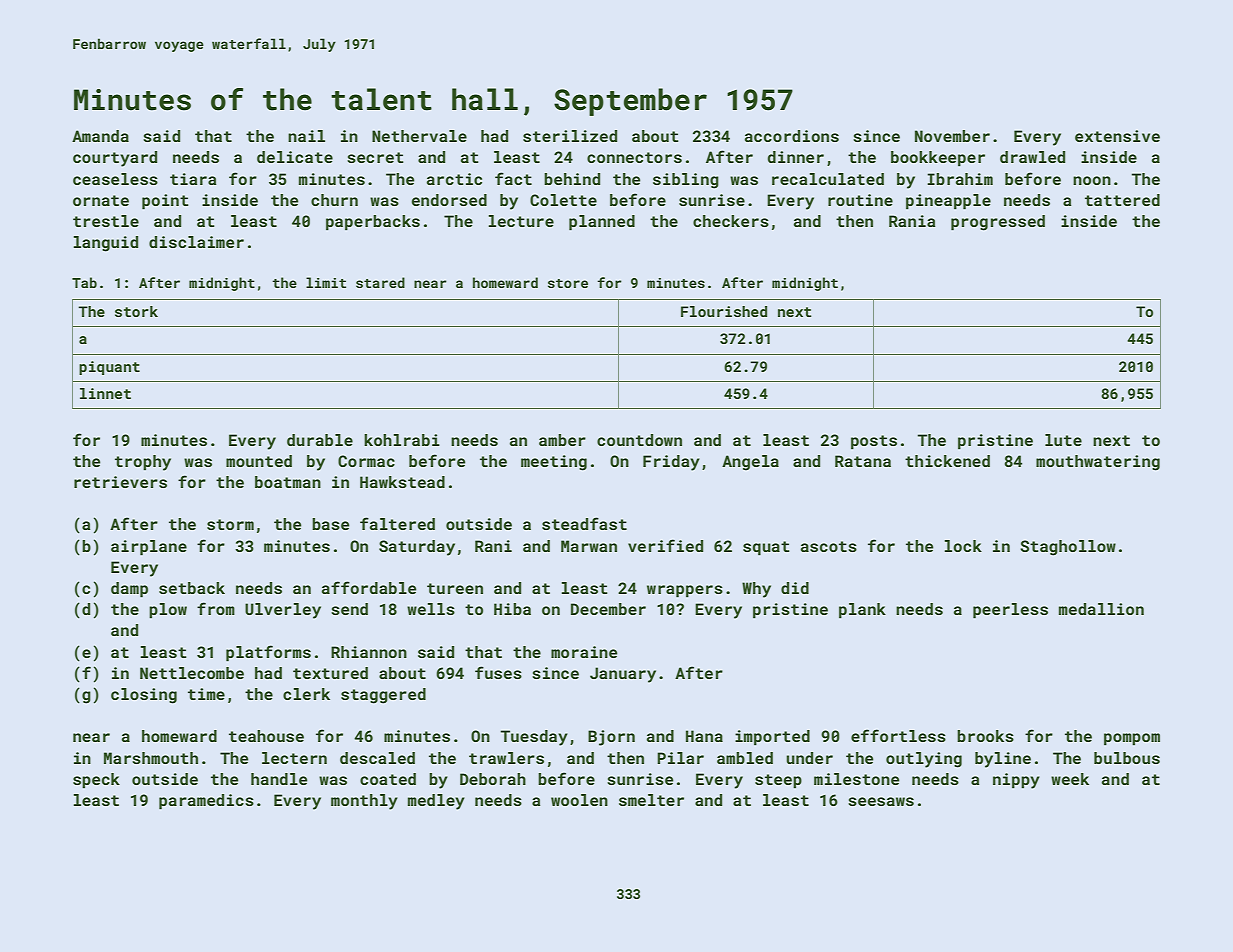 The image size is (1233, 952). What do you see at coordinates (306, 136) in the screenshot?
I see `nail` at bounding box center [306, 136].
